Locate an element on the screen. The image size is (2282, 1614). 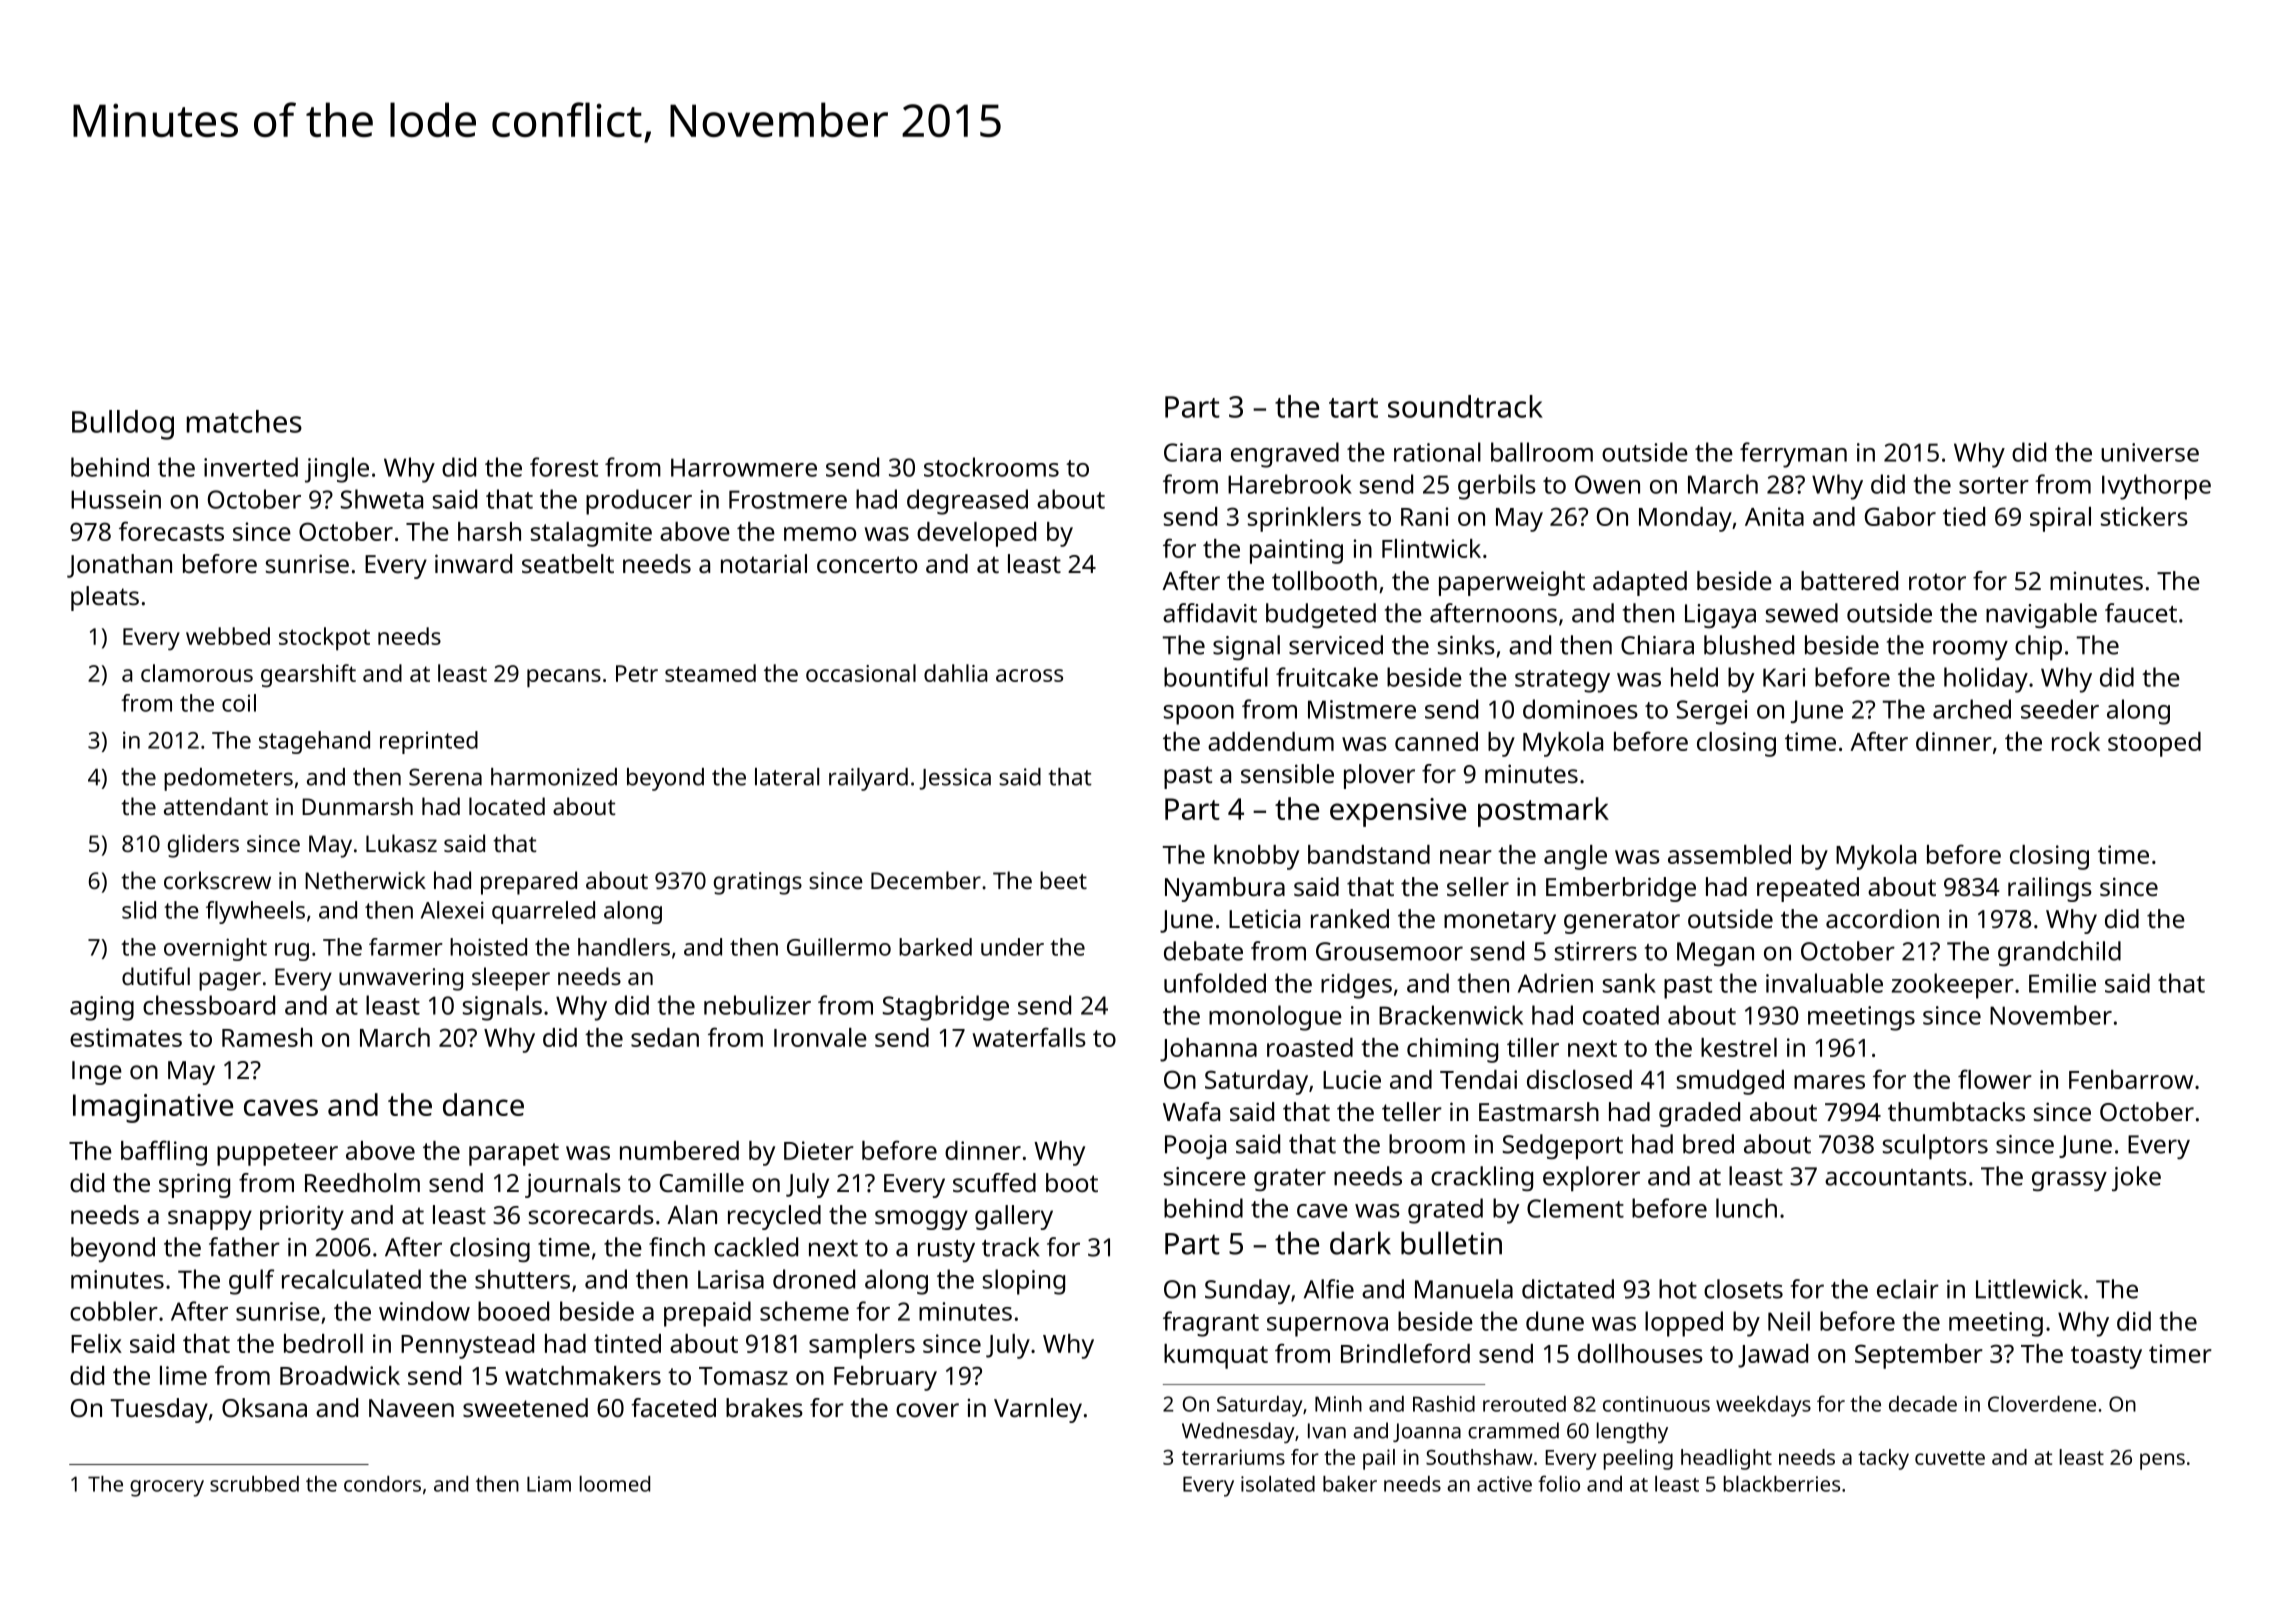
baker is located at coordinates (1350, 1484).
